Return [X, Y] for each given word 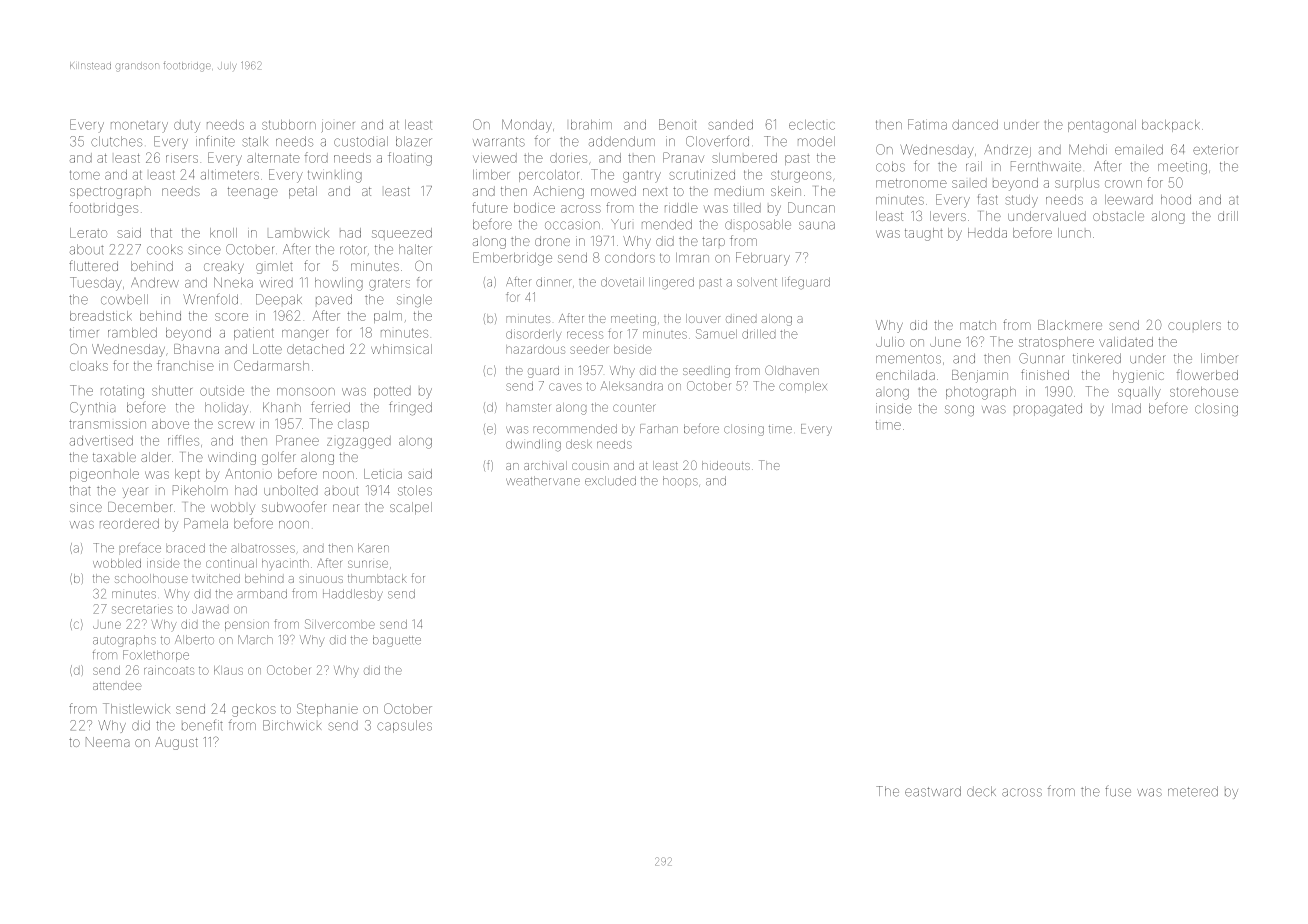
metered [1193, 791]
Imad [1126, 408]
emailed [1139, 149]
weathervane [543, 481]
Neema [108, 742]
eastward [933, 791]
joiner [338, 127]
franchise [185, 365]
